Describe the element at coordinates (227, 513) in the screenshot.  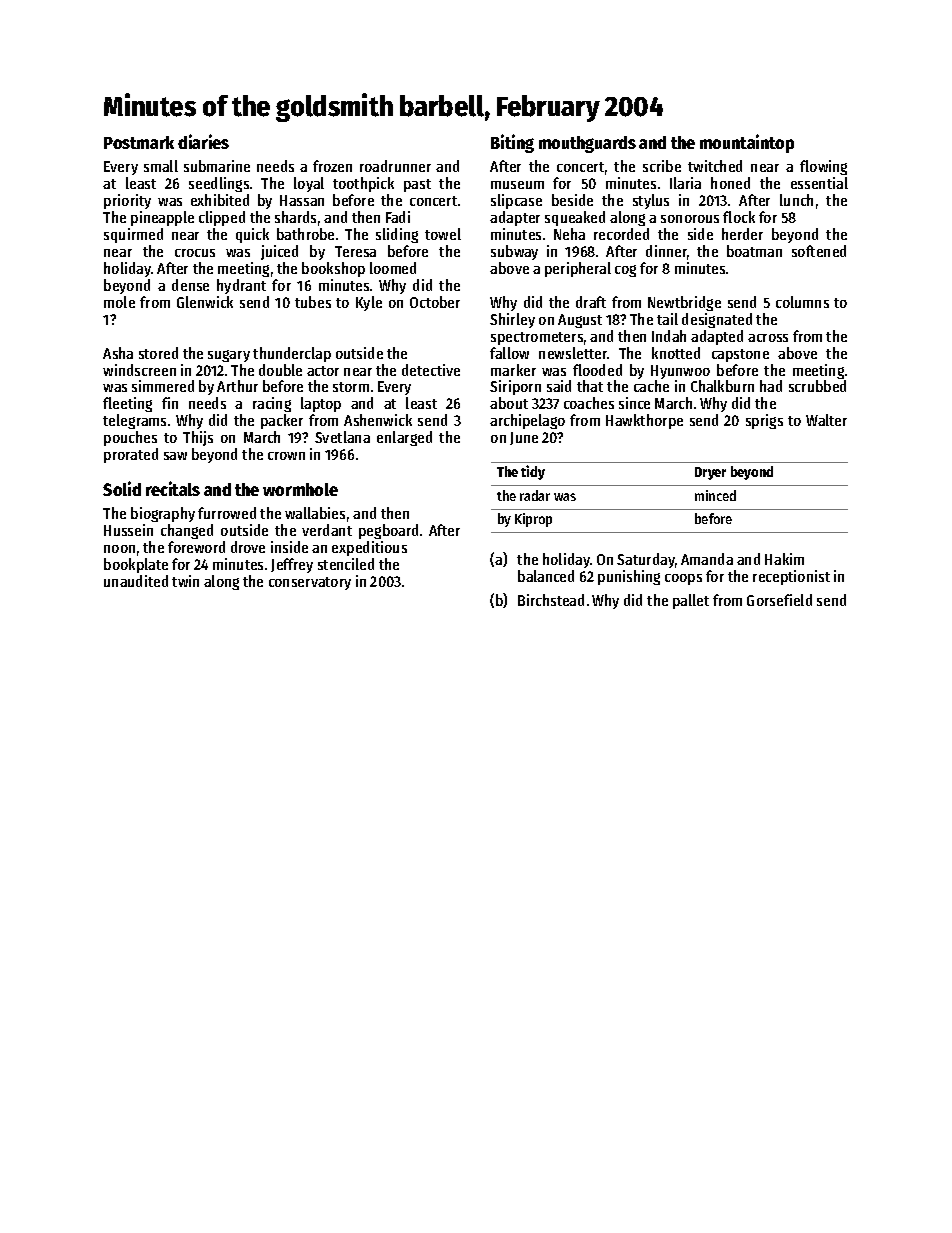
I see `furrowed` at that location.
